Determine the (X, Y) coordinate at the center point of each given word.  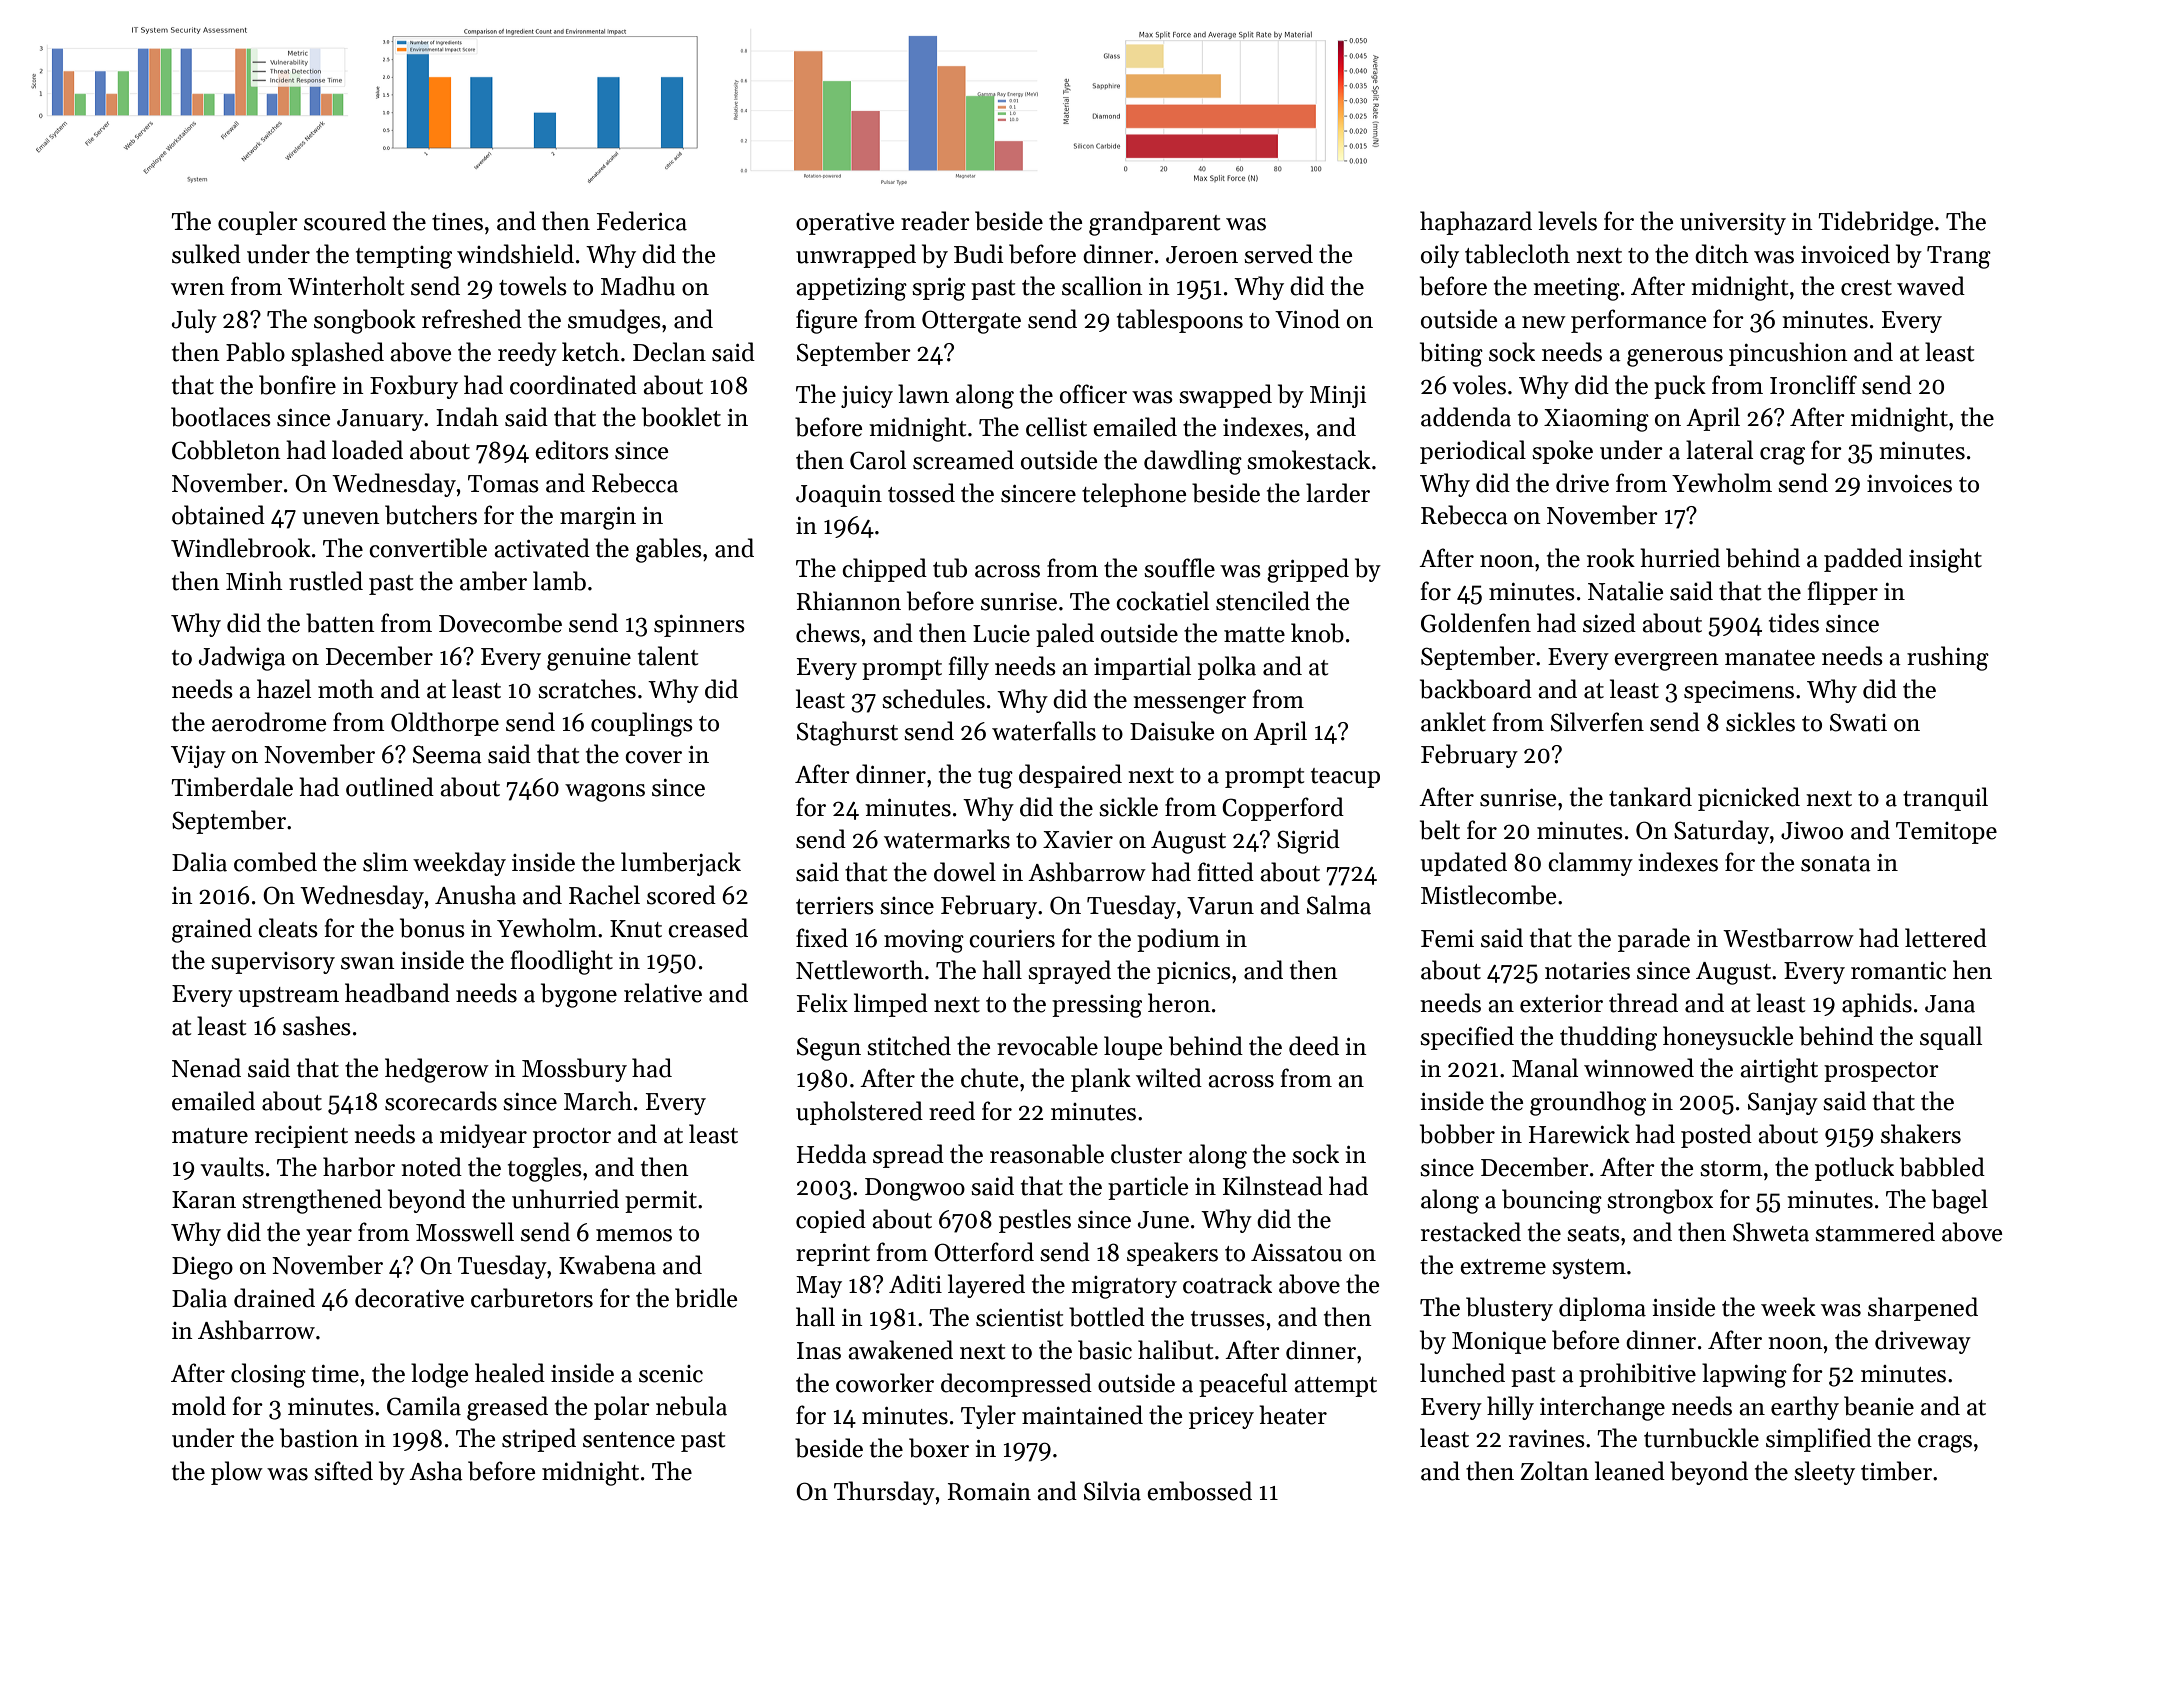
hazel (284, 689)
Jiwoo (1812, 831)
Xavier (1078, 840)
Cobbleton (226, 450)
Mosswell (465, 1232)
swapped (1225, 396)
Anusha (475, 895)
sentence (629, 1440)
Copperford (1283, 809)
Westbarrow (1788, 938)
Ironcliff (1813, 385)
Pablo (255, 352)
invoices (1909, 484)
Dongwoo (915, 1189)
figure (826, 321)
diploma (1602, 1309)
